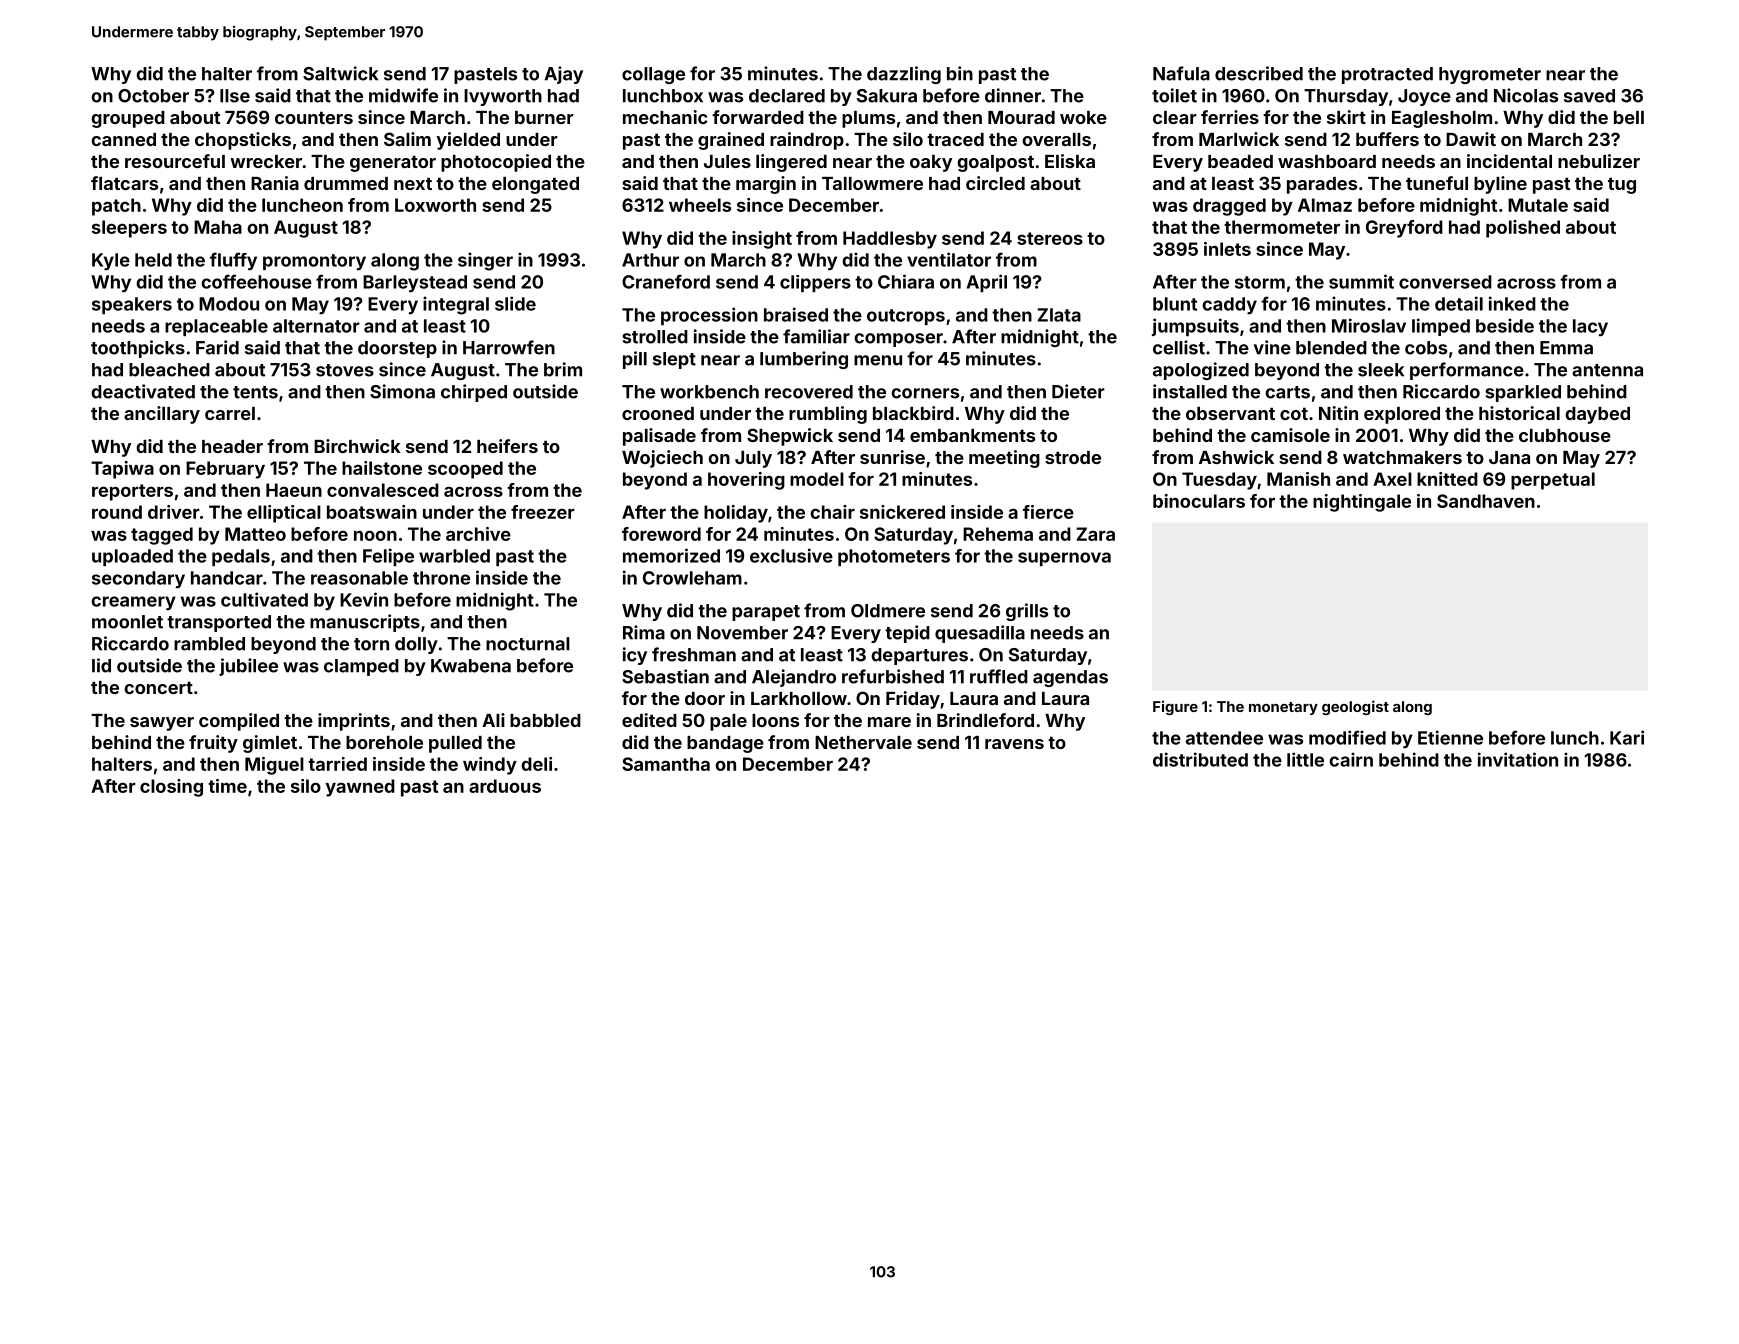 The image size is (1739, 1344). I want to click on closing, so click(171, 788).
